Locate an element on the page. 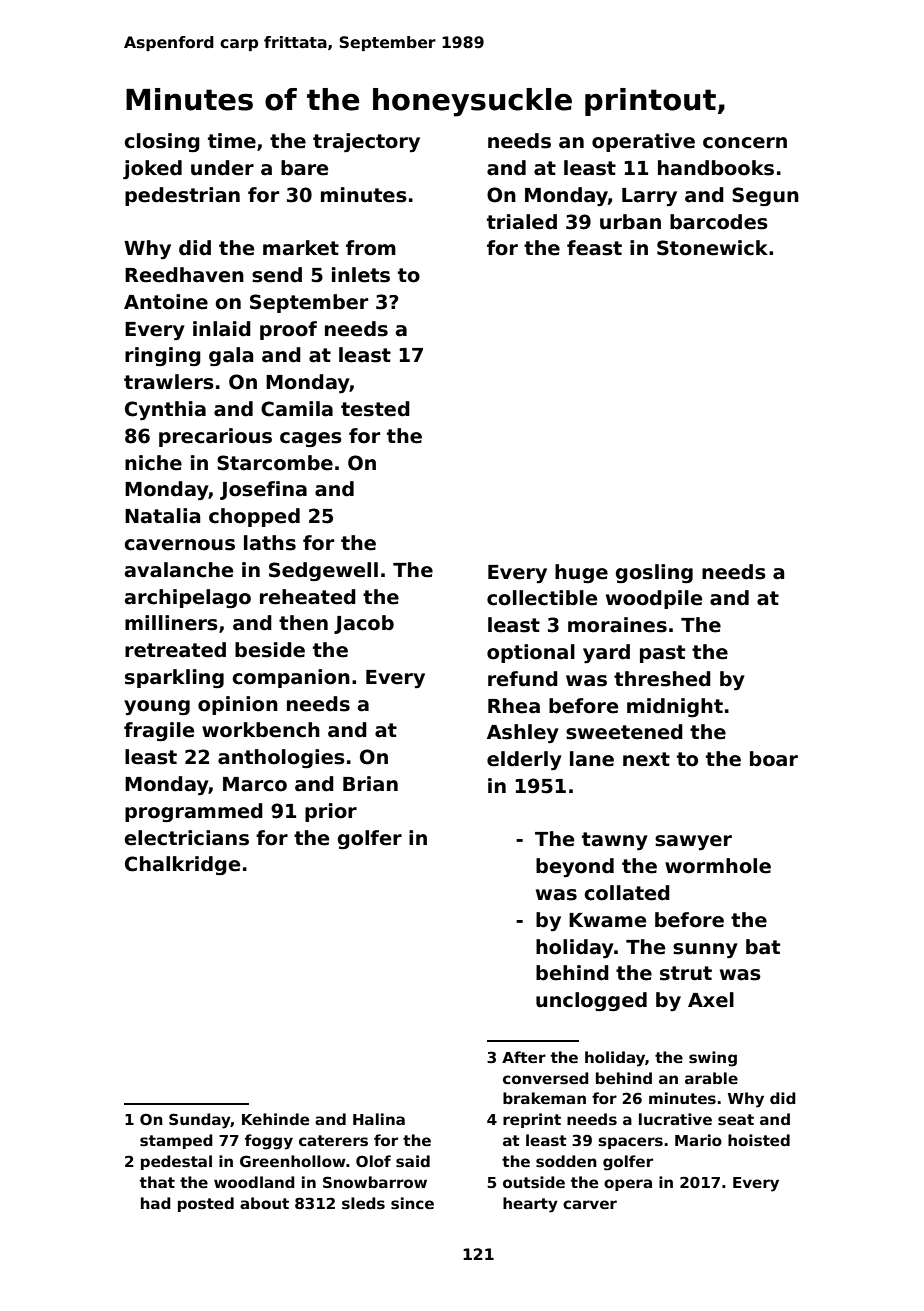 The height and width of the image is (1311, 924). trialed is located at coordinates (522, 222).
